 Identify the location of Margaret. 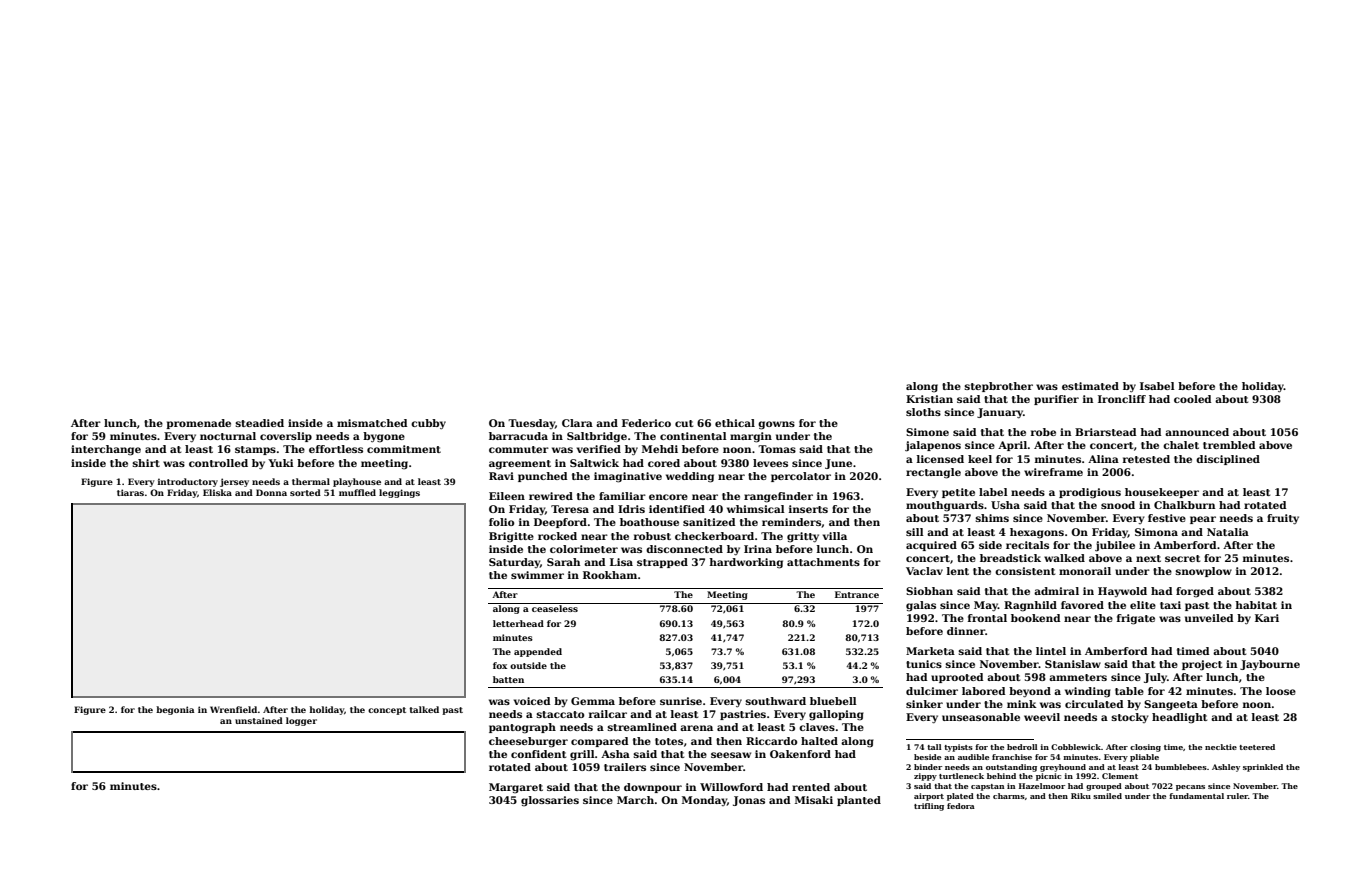
(516, 788).
